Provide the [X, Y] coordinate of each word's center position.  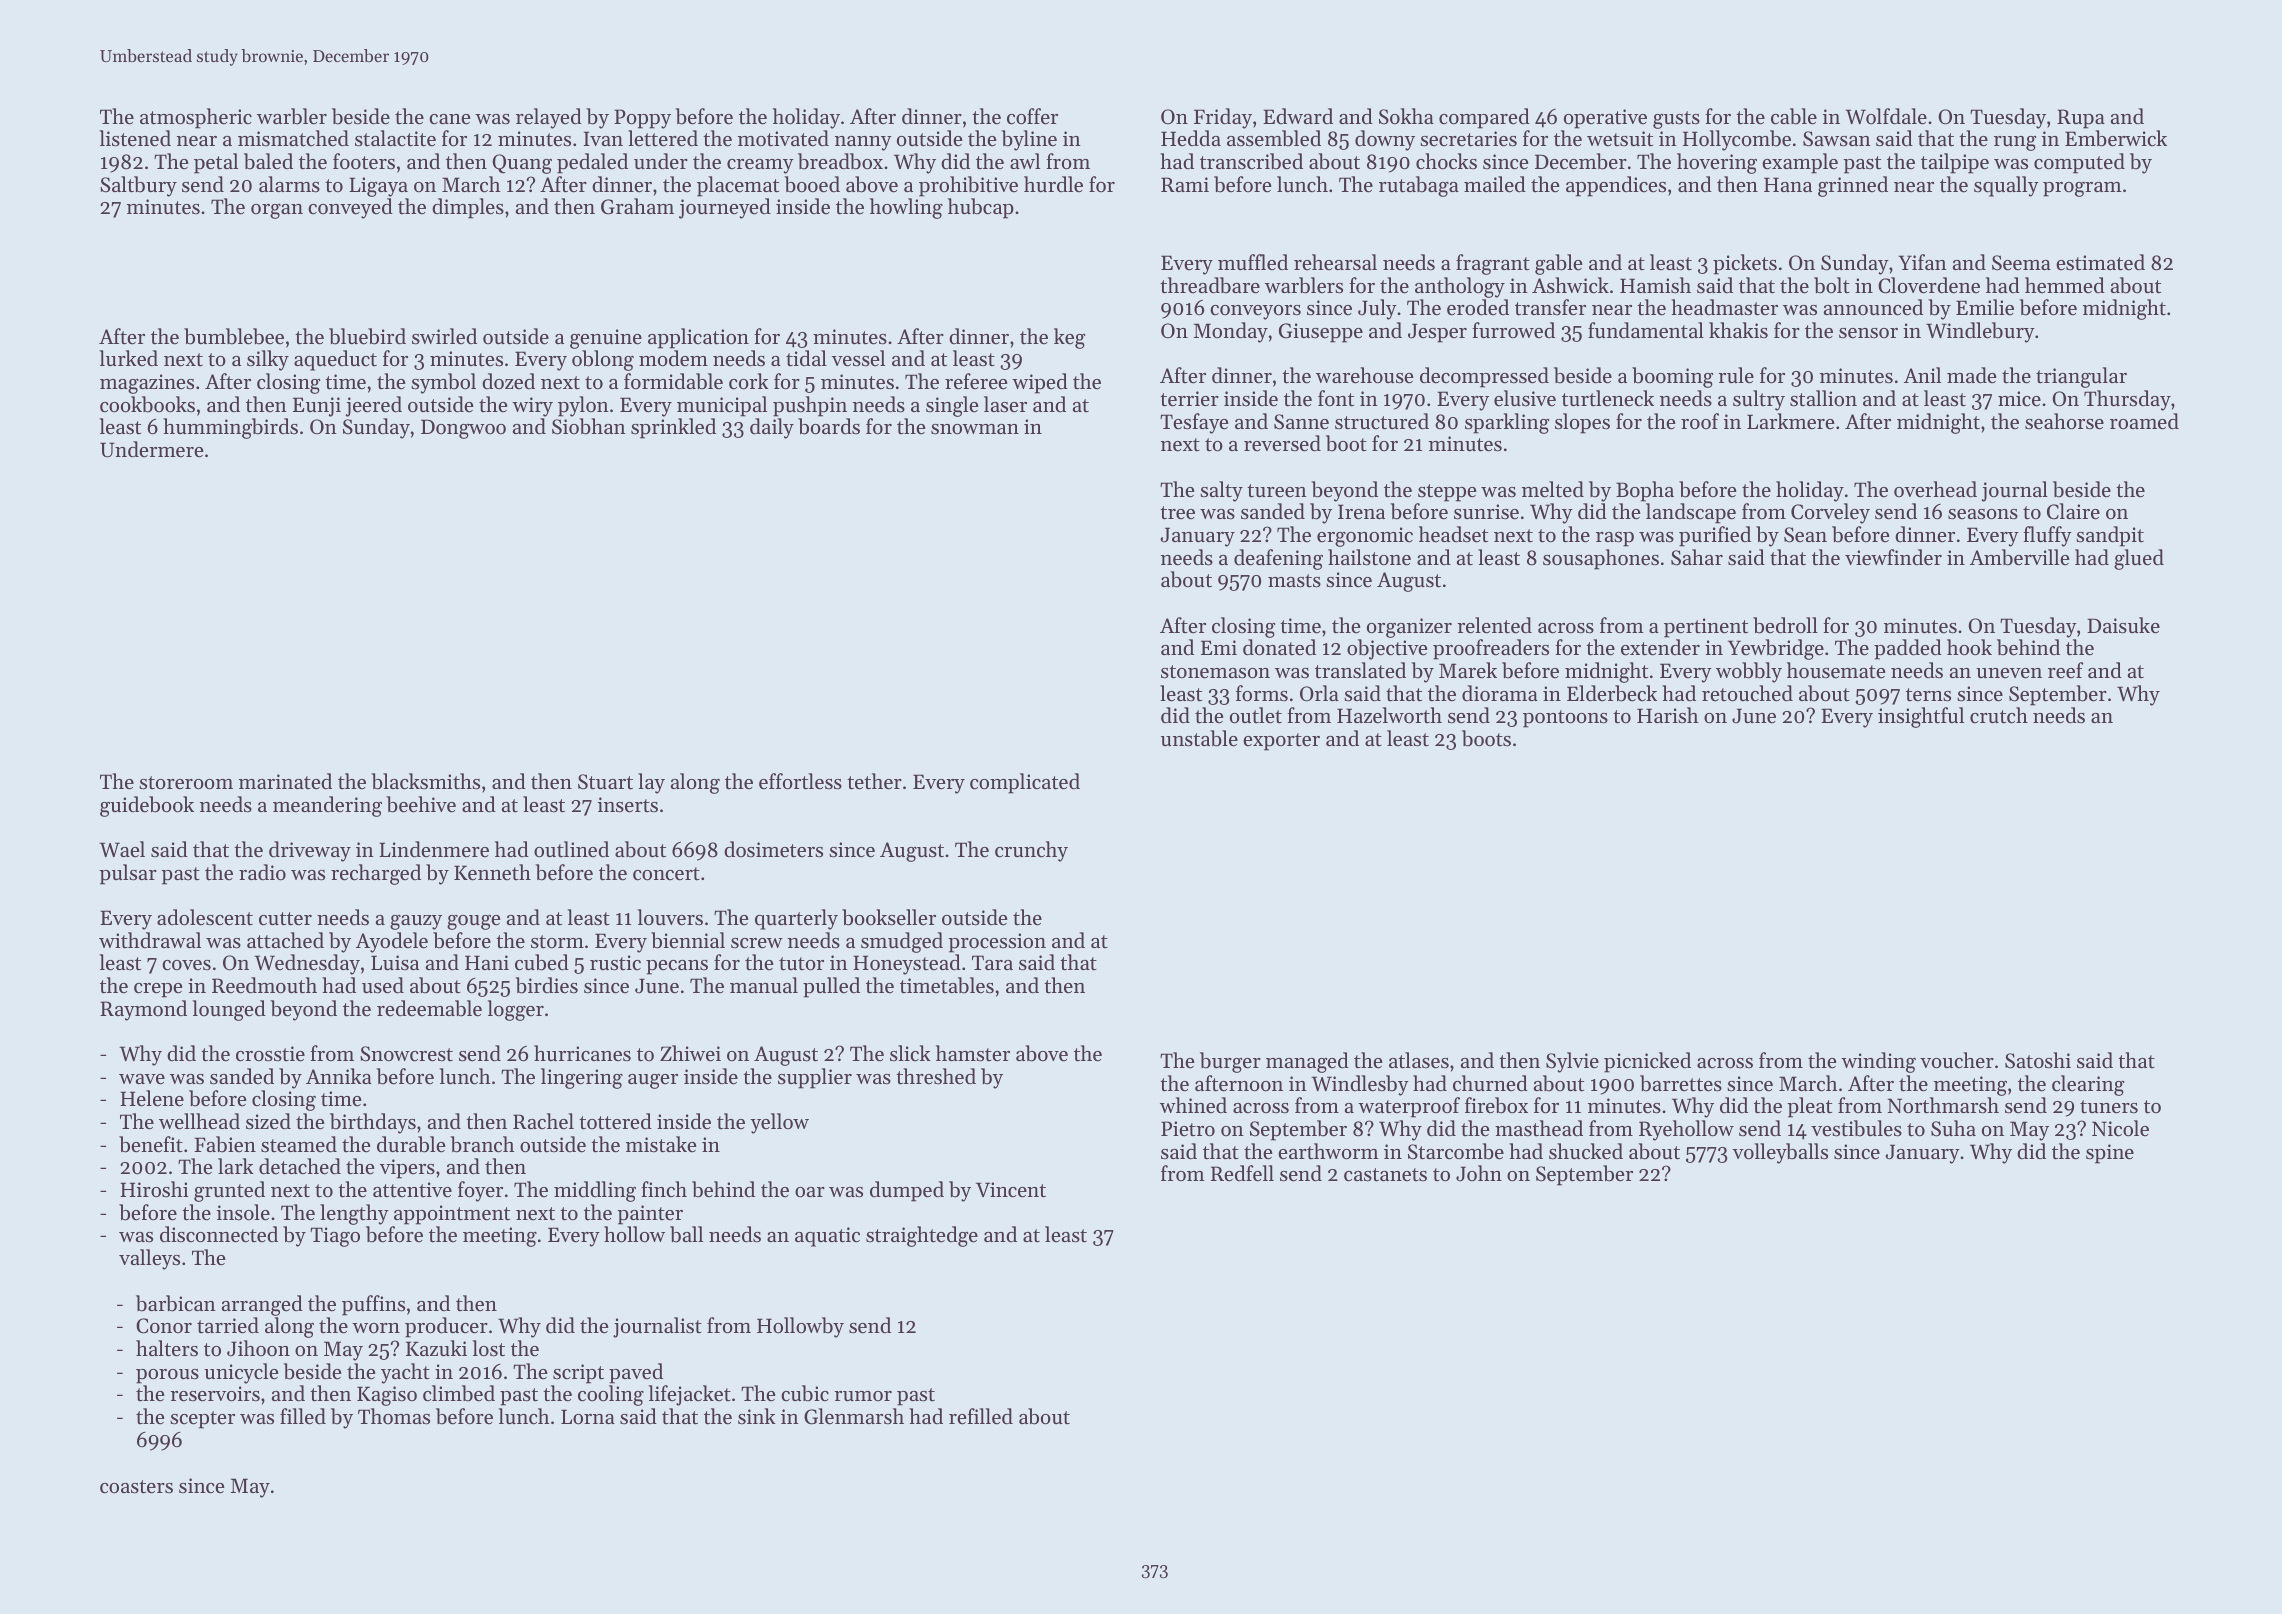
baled [268, 161]
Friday [1223, 118]
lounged [229, 1010]
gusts [1676, 120]
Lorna [588, 1417]
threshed [936, 1076]
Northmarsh [1943, 1105]
